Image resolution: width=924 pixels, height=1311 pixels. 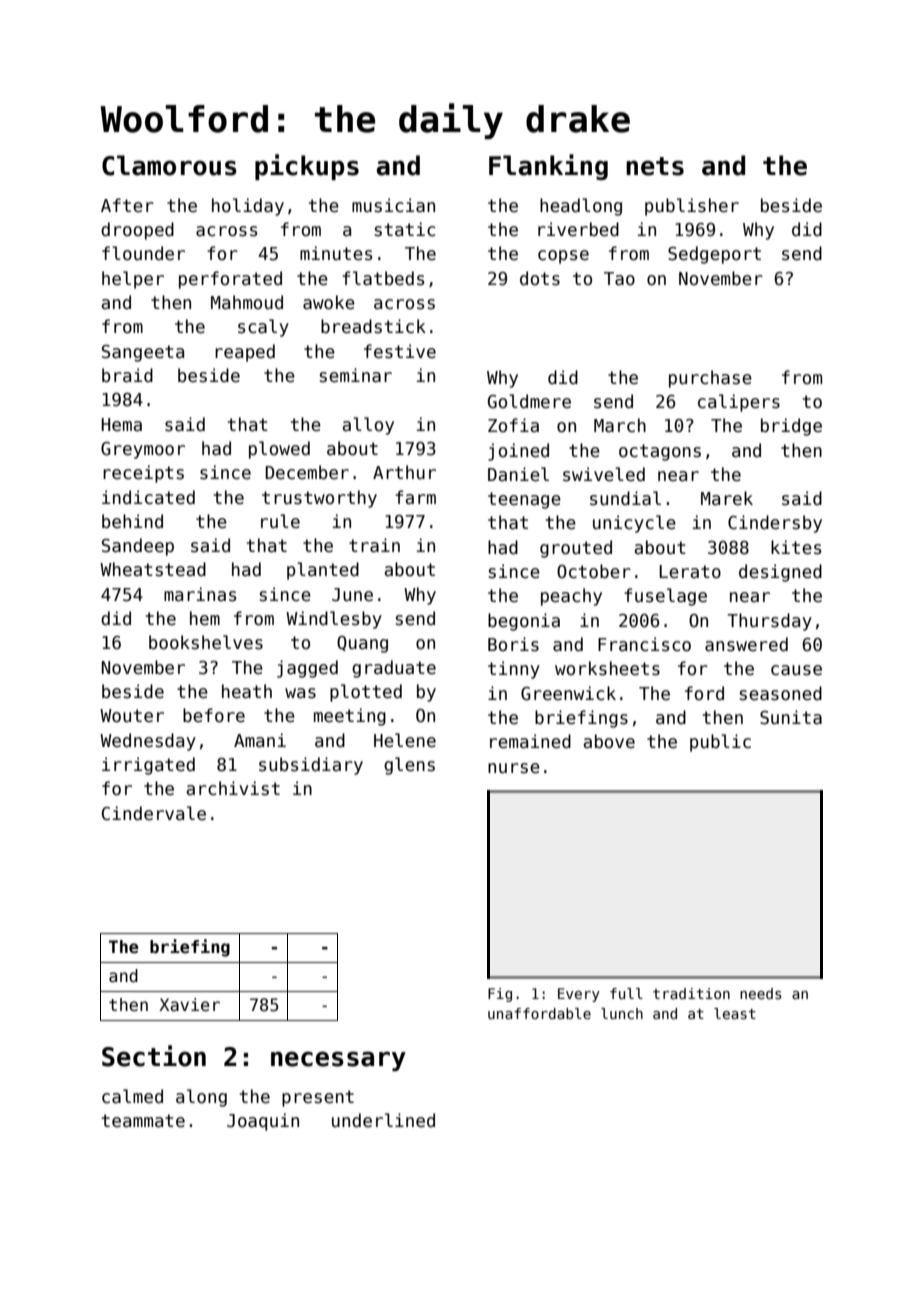 I want to click on Greymoor, so click(x=143, y=450).
